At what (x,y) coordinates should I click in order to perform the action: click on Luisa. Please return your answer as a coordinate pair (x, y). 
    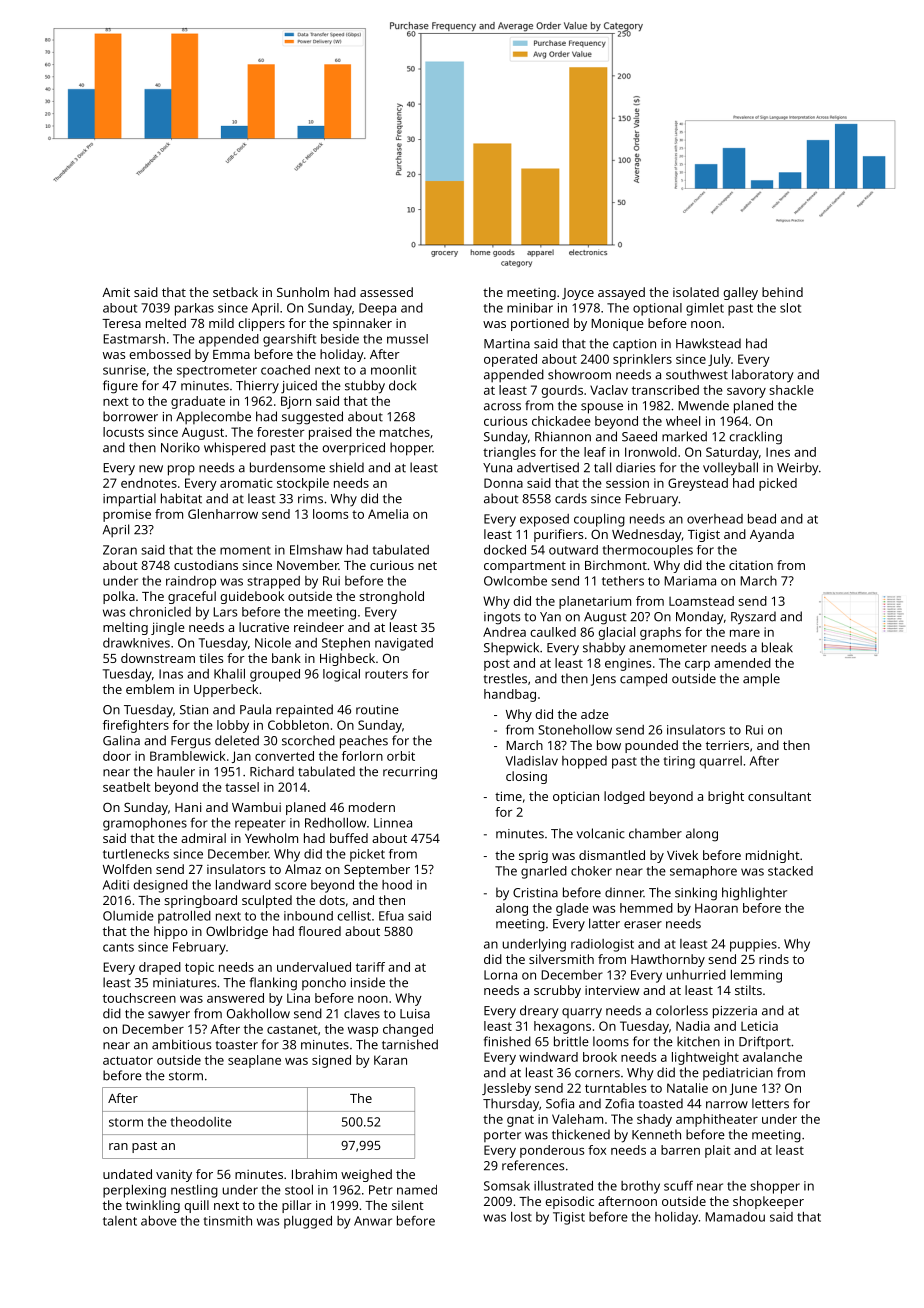
    Looking at the image, I should click on (415, 1014).
